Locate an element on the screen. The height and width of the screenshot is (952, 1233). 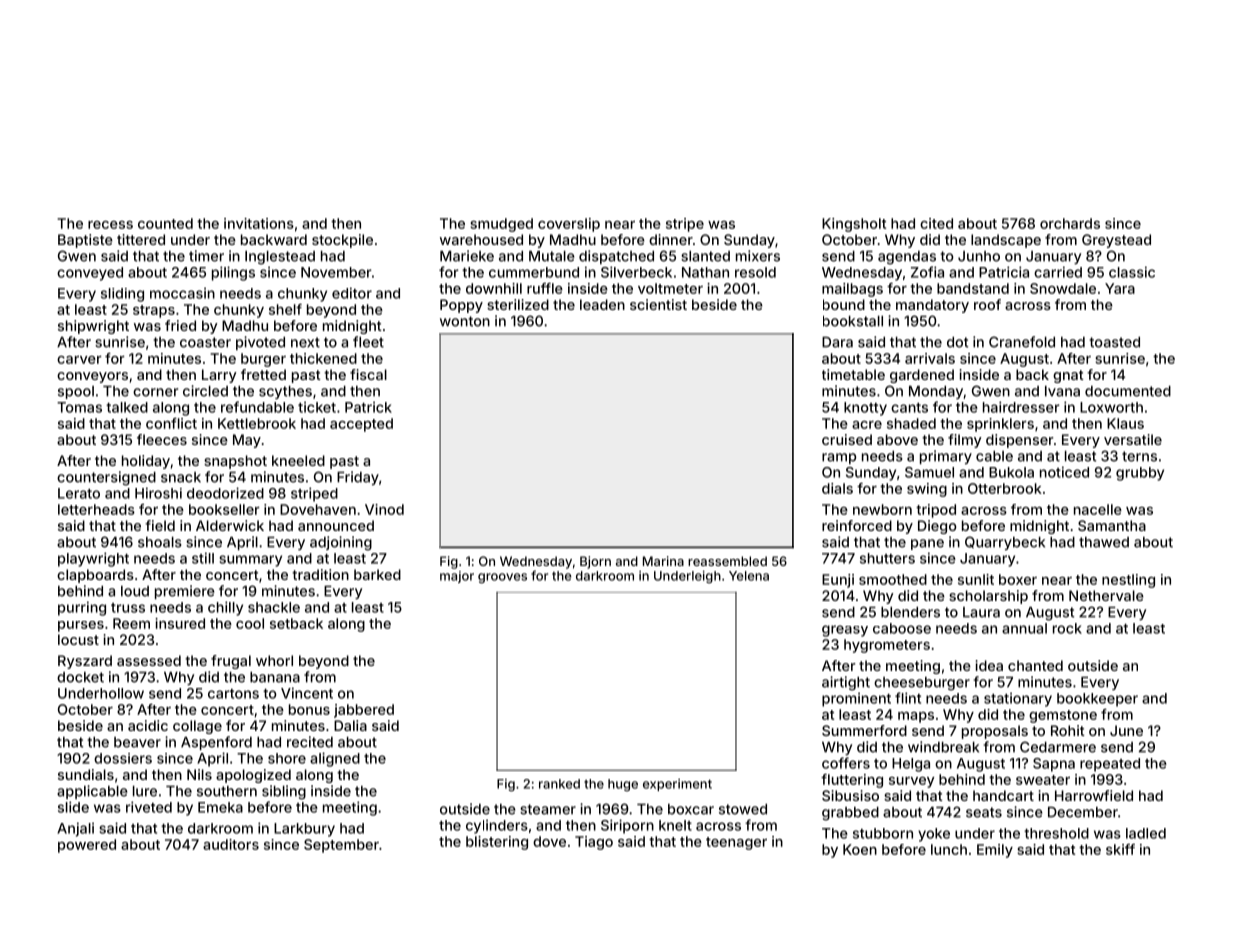
orchards is located at coordinates (1070, 223).
